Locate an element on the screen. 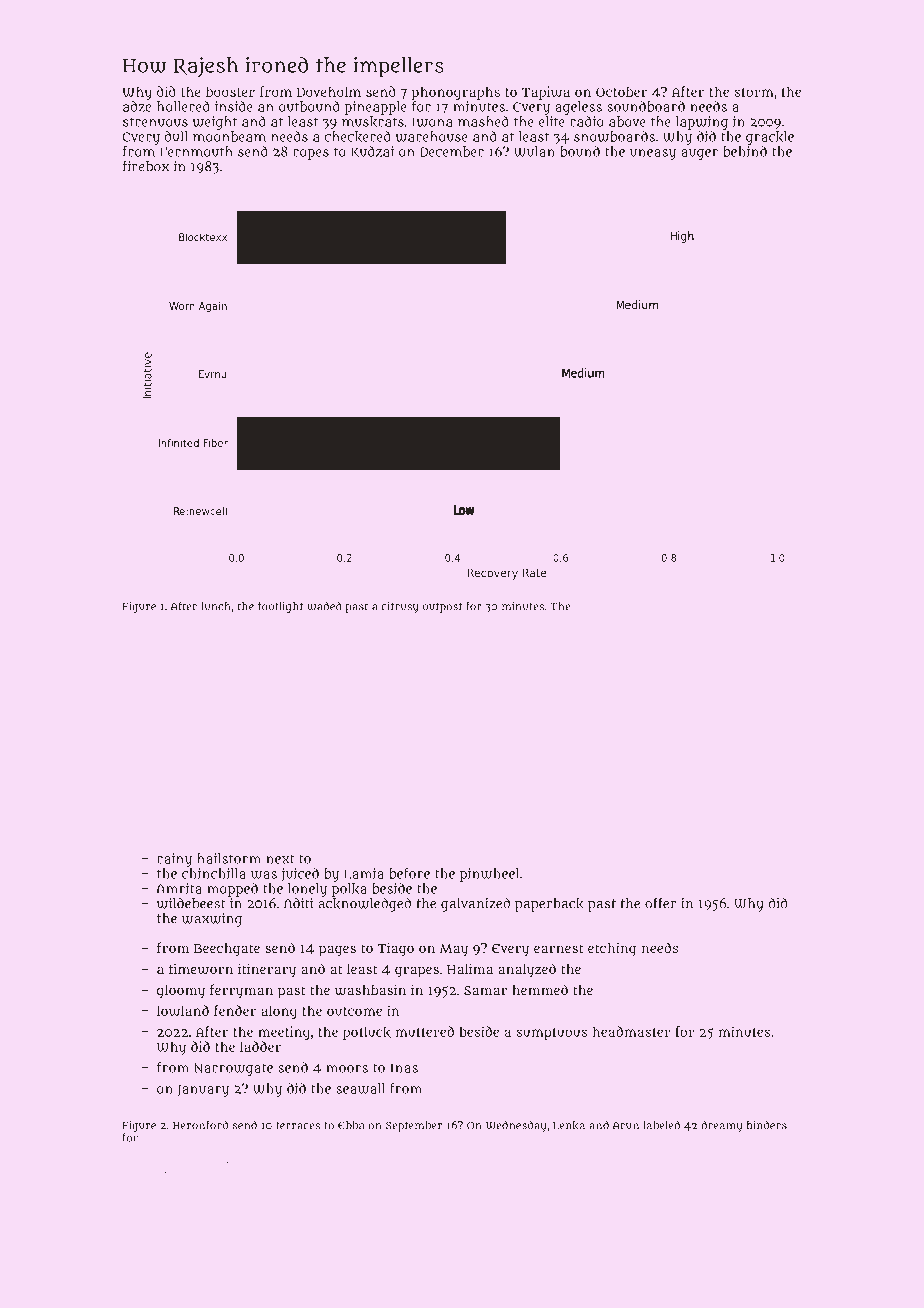 This screenshot has width=924, height=1308. Fernmouth is located at coordinates (196, 151).
